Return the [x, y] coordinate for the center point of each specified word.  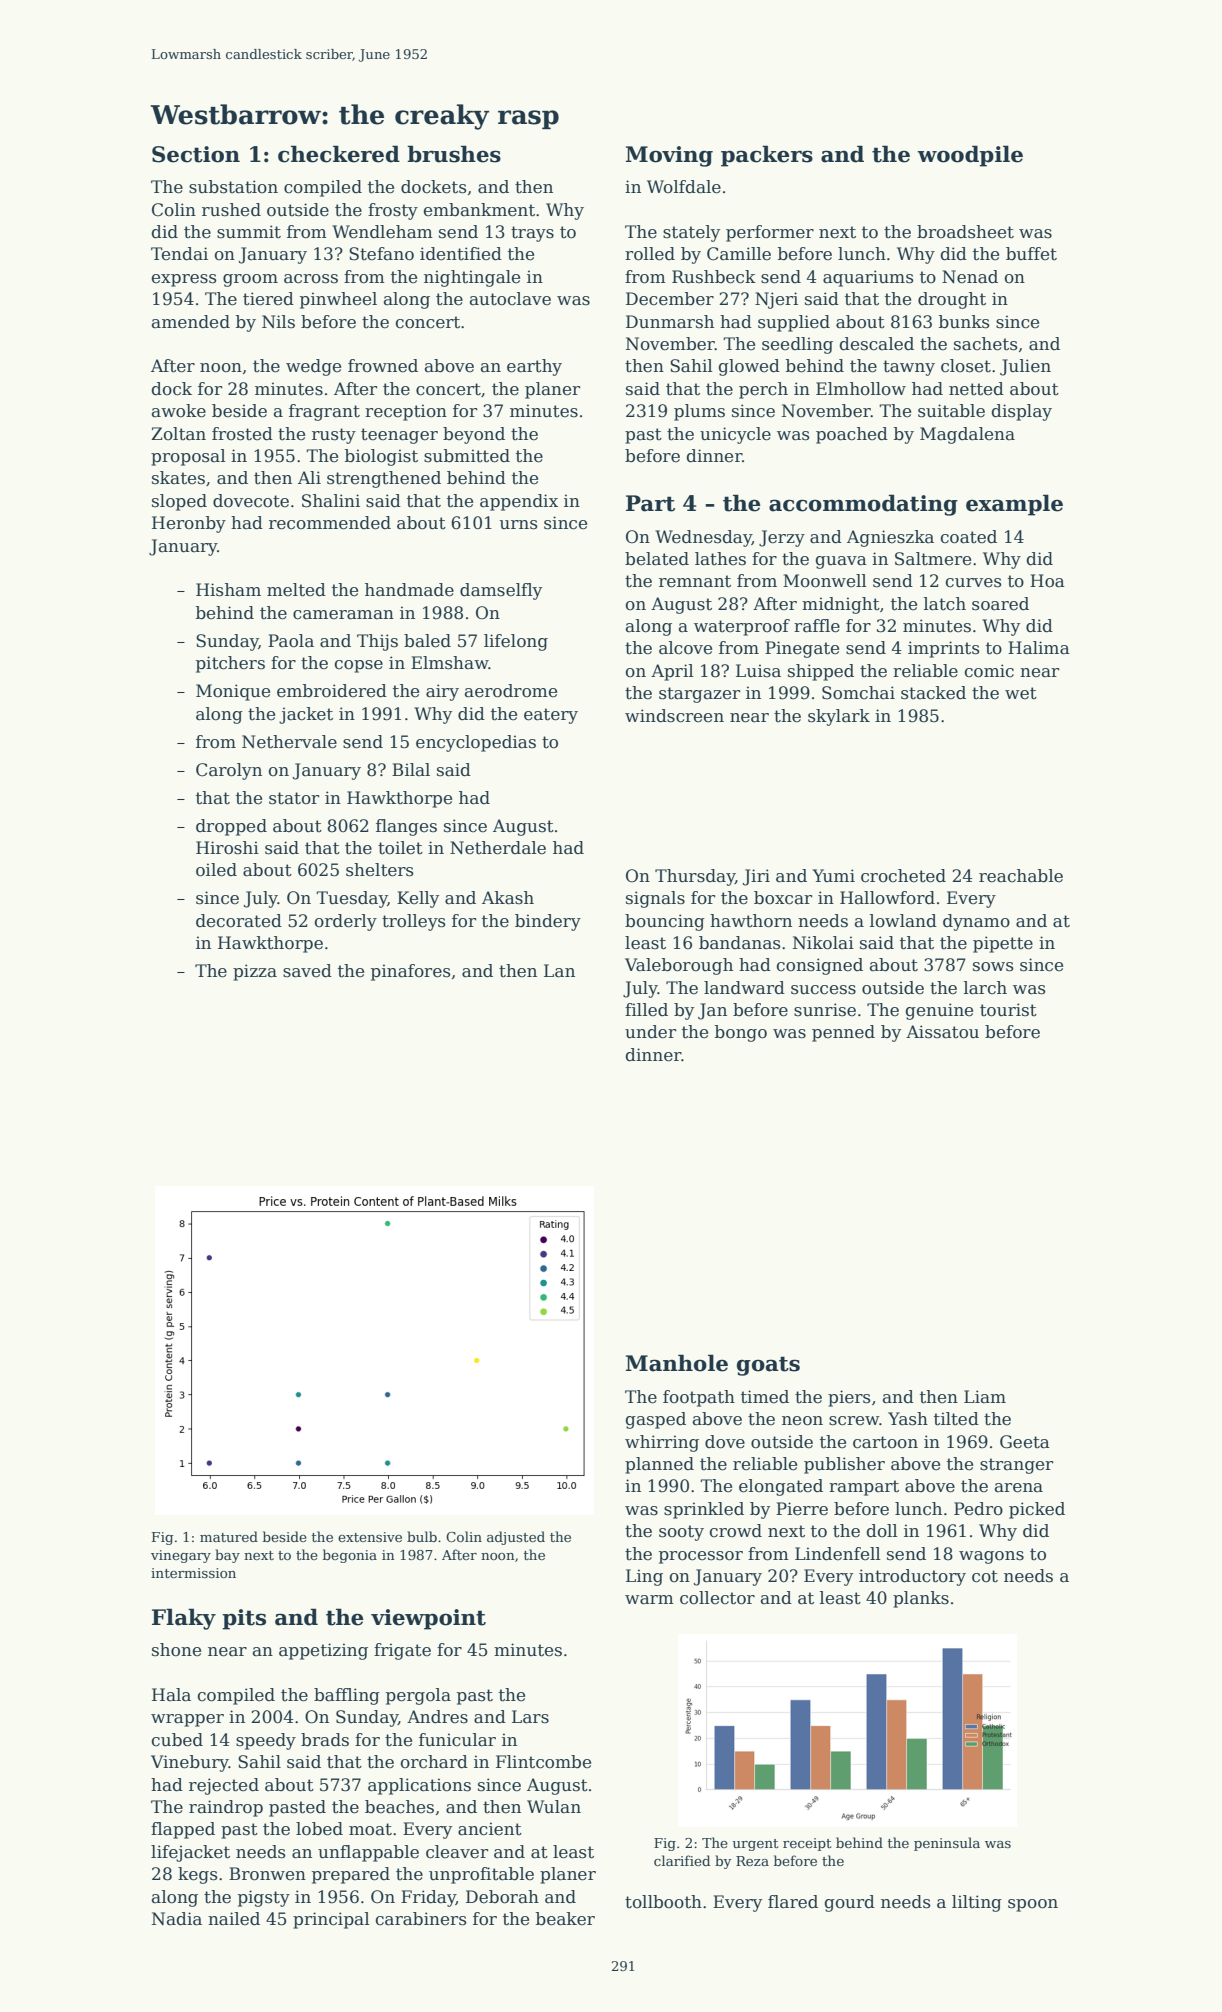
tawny [909, 368]
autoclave [510, 299]
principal [331, 1920]
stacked [933, 693]
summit [249, 232]
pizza [255, 972]
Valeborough [679, 966]
